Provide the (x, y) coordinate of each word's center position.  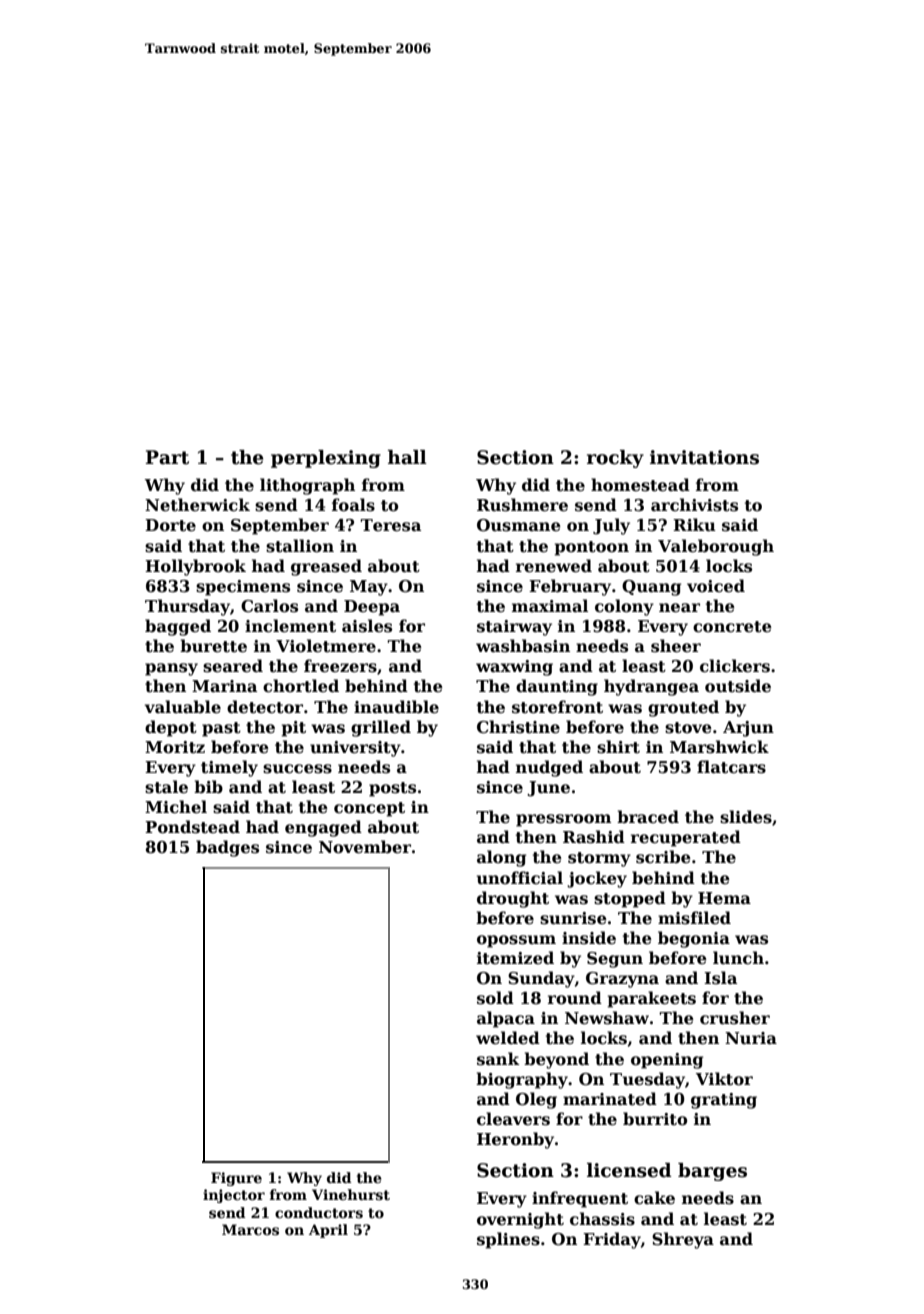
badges (227, 848)
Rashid (594, 837)
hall (407, 457)
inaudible (396, 707)
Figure (236, 1179)
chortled (301, 686)
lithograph (307, 486)
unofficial (520, 877)
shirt (618, 747)
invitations (704, 457)
